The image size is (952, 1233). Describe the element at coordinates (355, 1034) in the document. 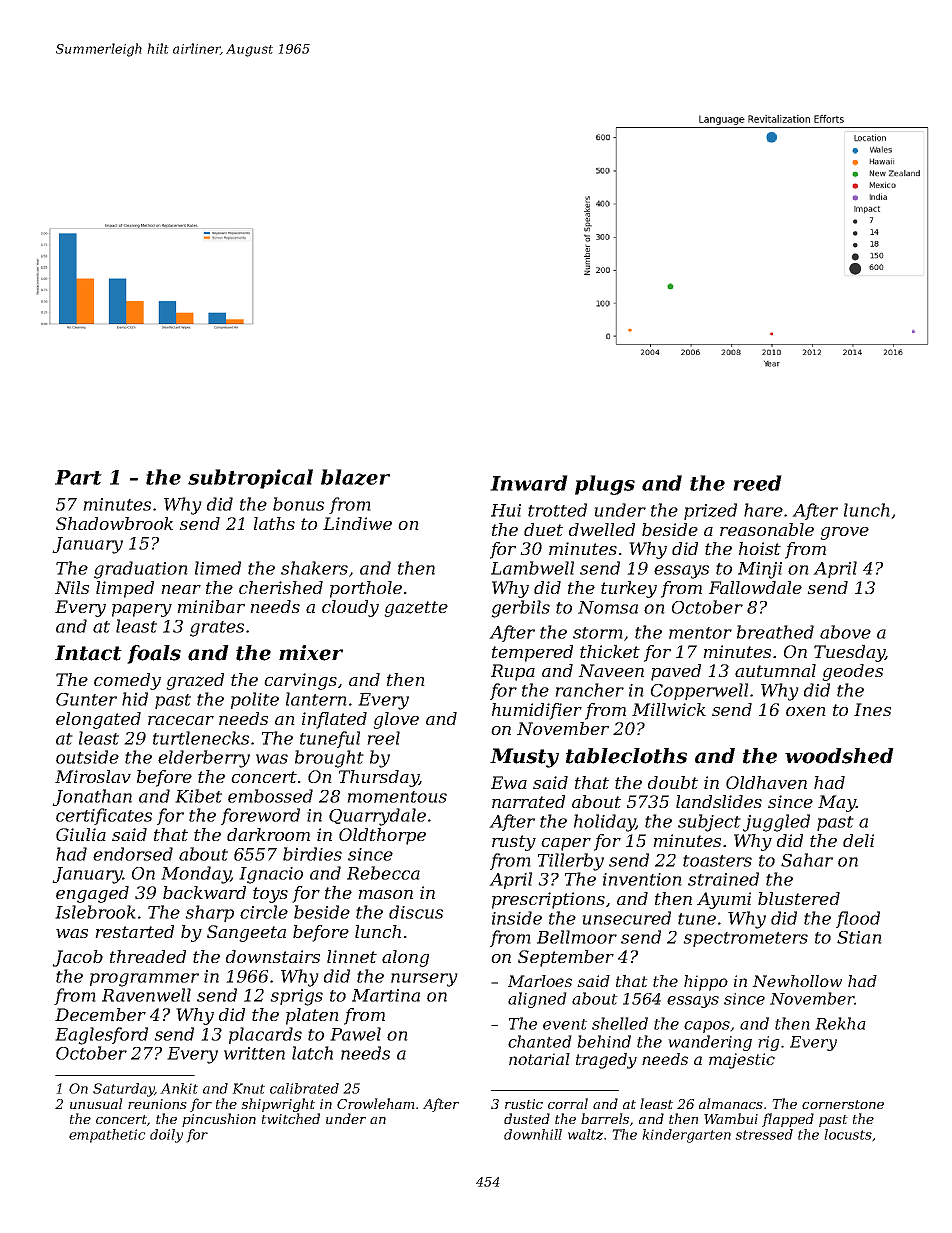

I see `Pawel` at that location.
